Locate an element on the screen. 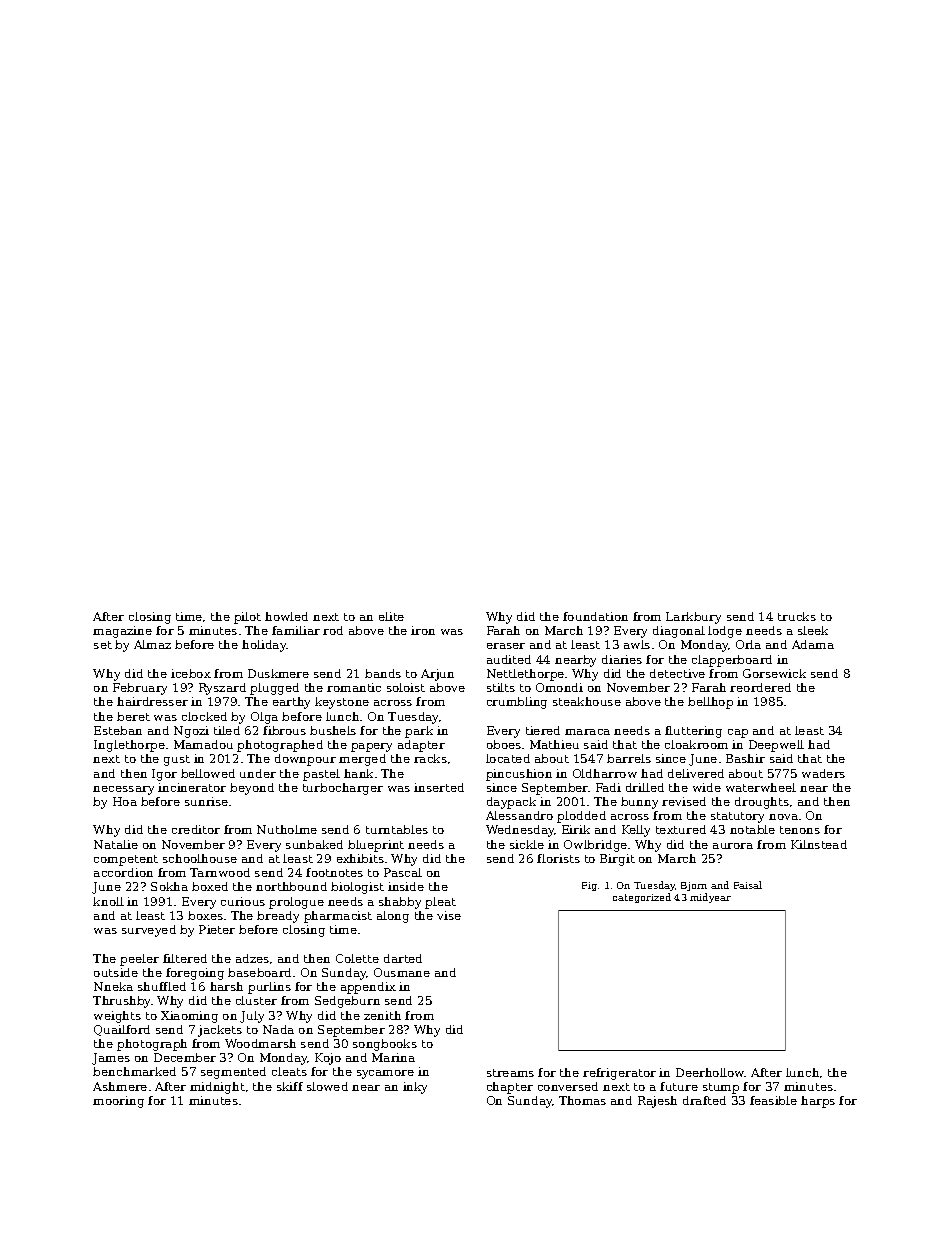 Image resolution: width=952 pixels, height=1233 pixels. pincushion is located at coordinates (519, 775).
